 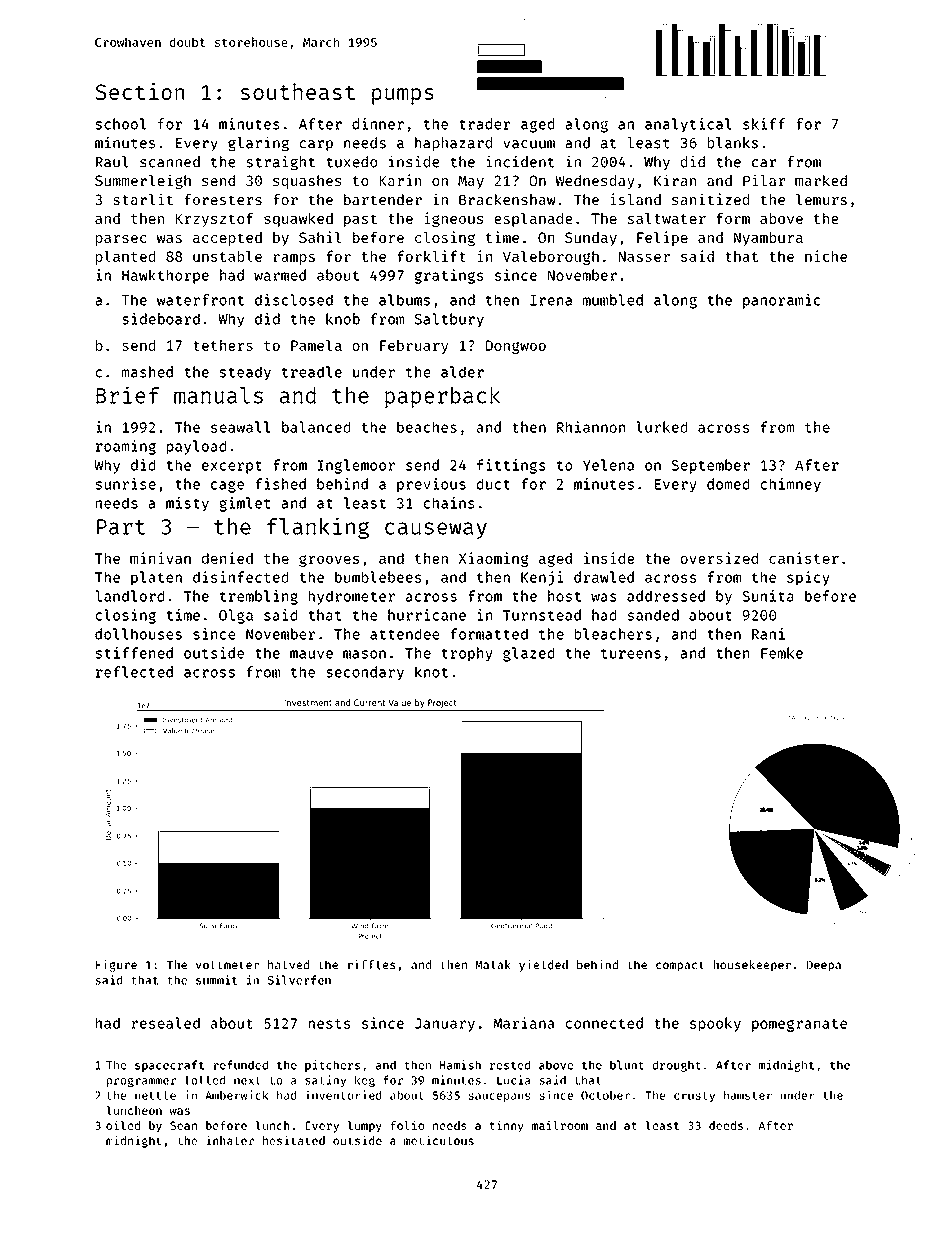 What do you see at coordinates (431, 485) in the image?
I see `previous` at bounding box center [431, 485].
